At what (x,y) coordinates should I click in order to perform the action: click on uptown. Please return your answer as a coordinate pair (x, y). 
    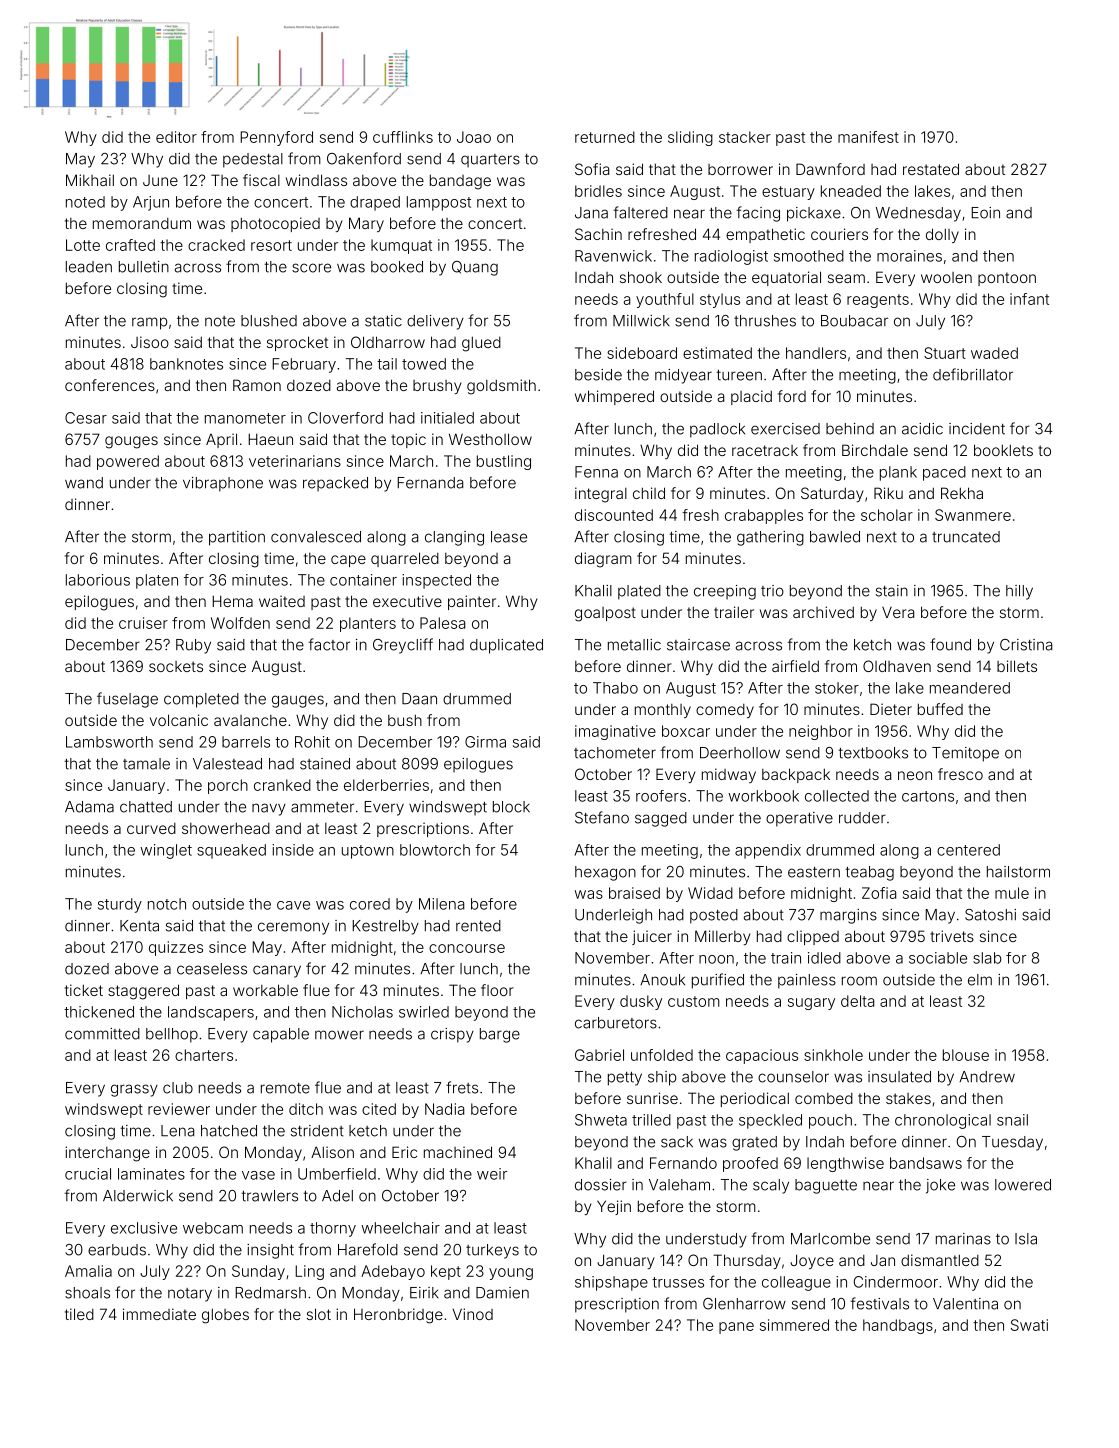
    Looking at the image, I should click on (368, 852).
